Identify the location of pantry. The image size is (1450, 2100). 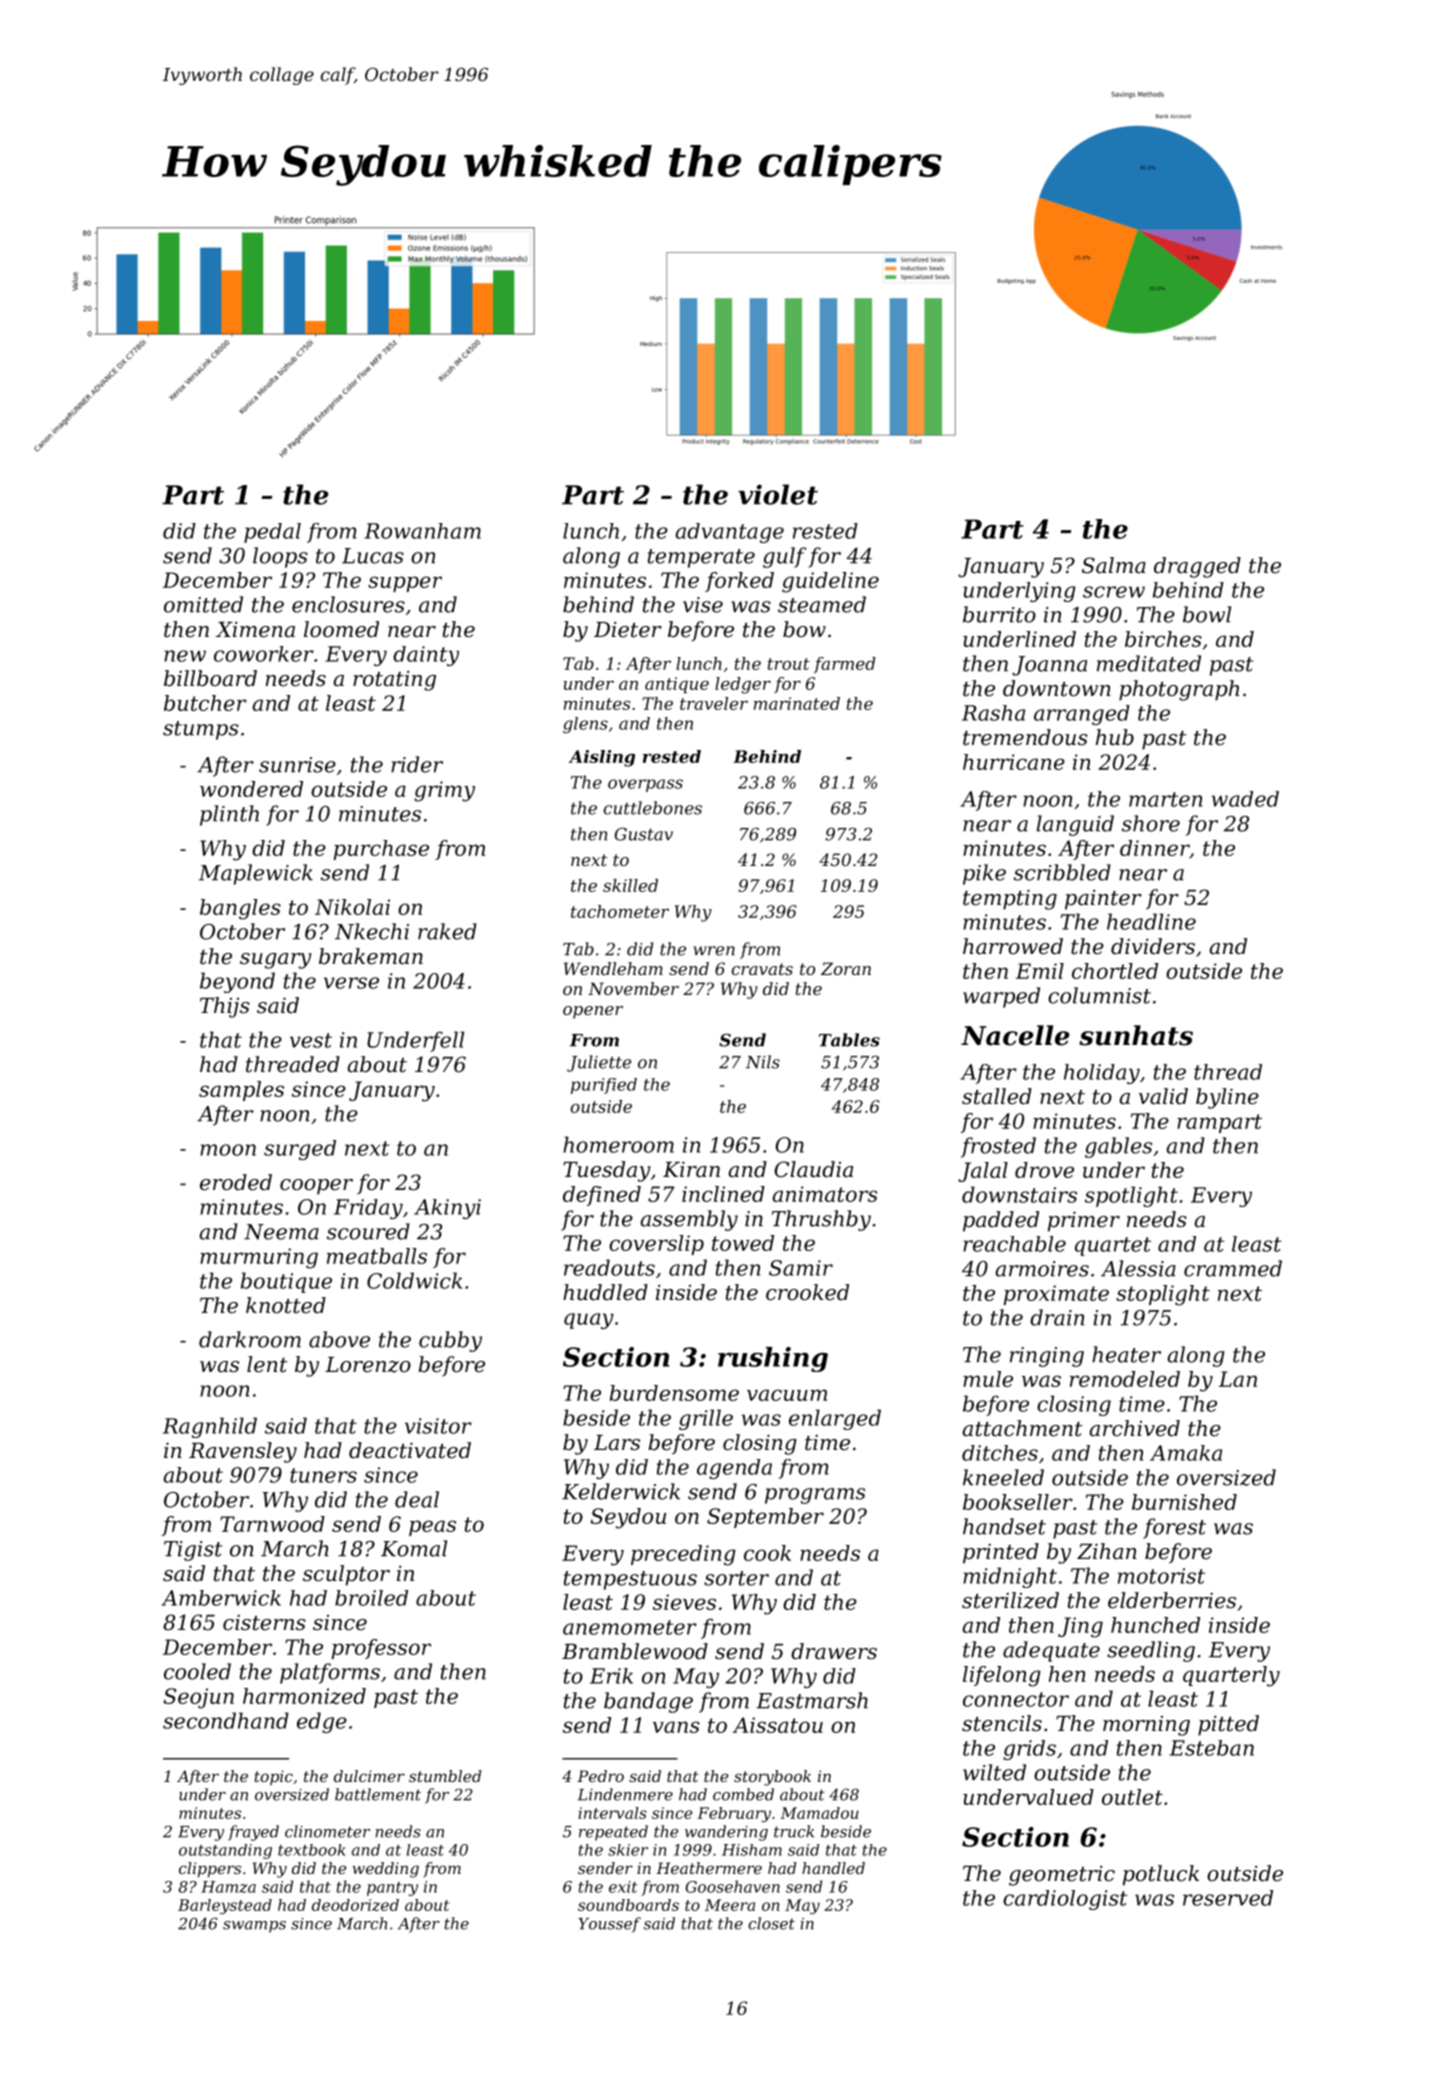
(392, 1889).
